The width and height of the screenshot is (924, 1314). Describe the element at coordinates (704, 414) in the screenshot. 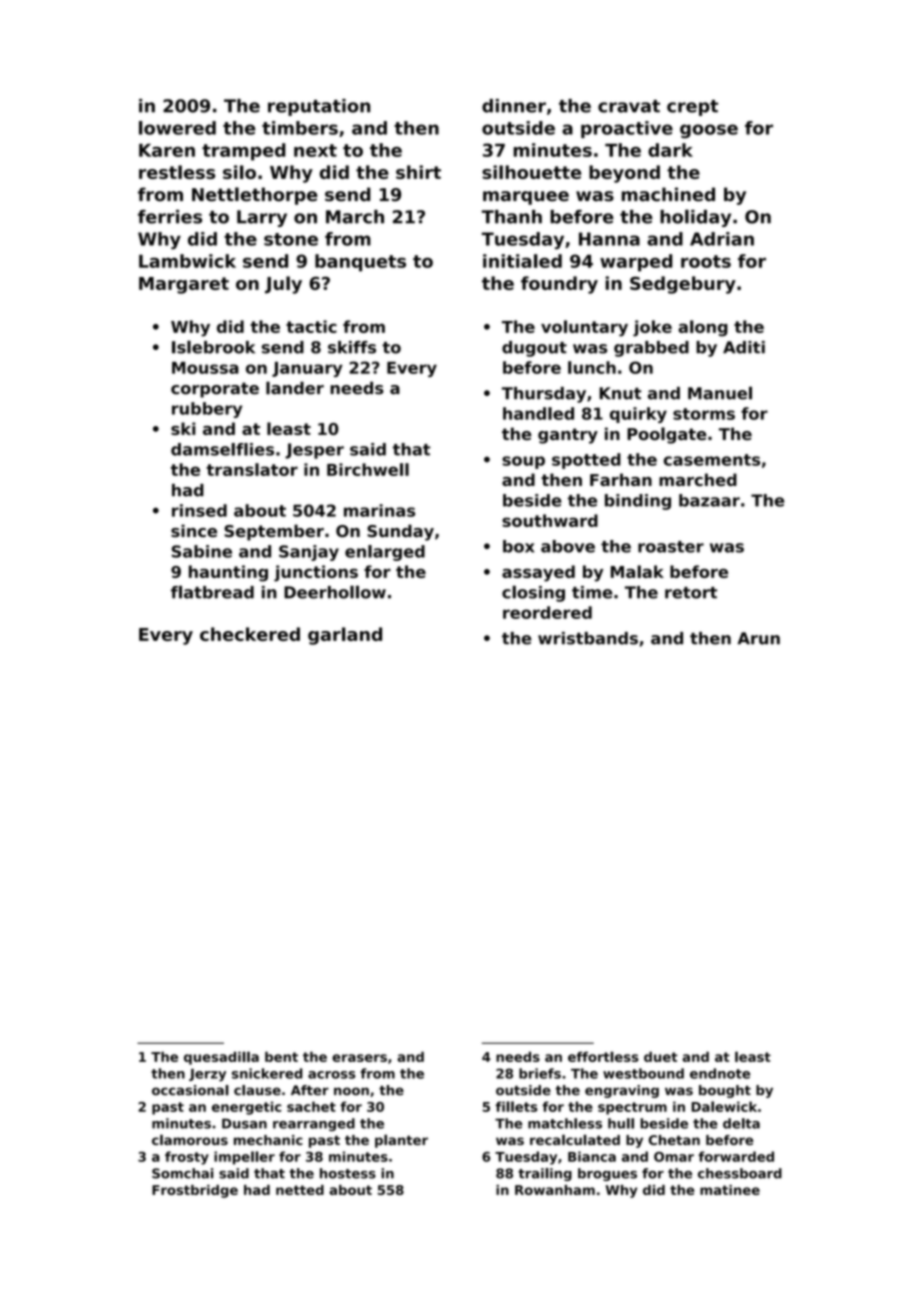

I see `storms` at that location.
